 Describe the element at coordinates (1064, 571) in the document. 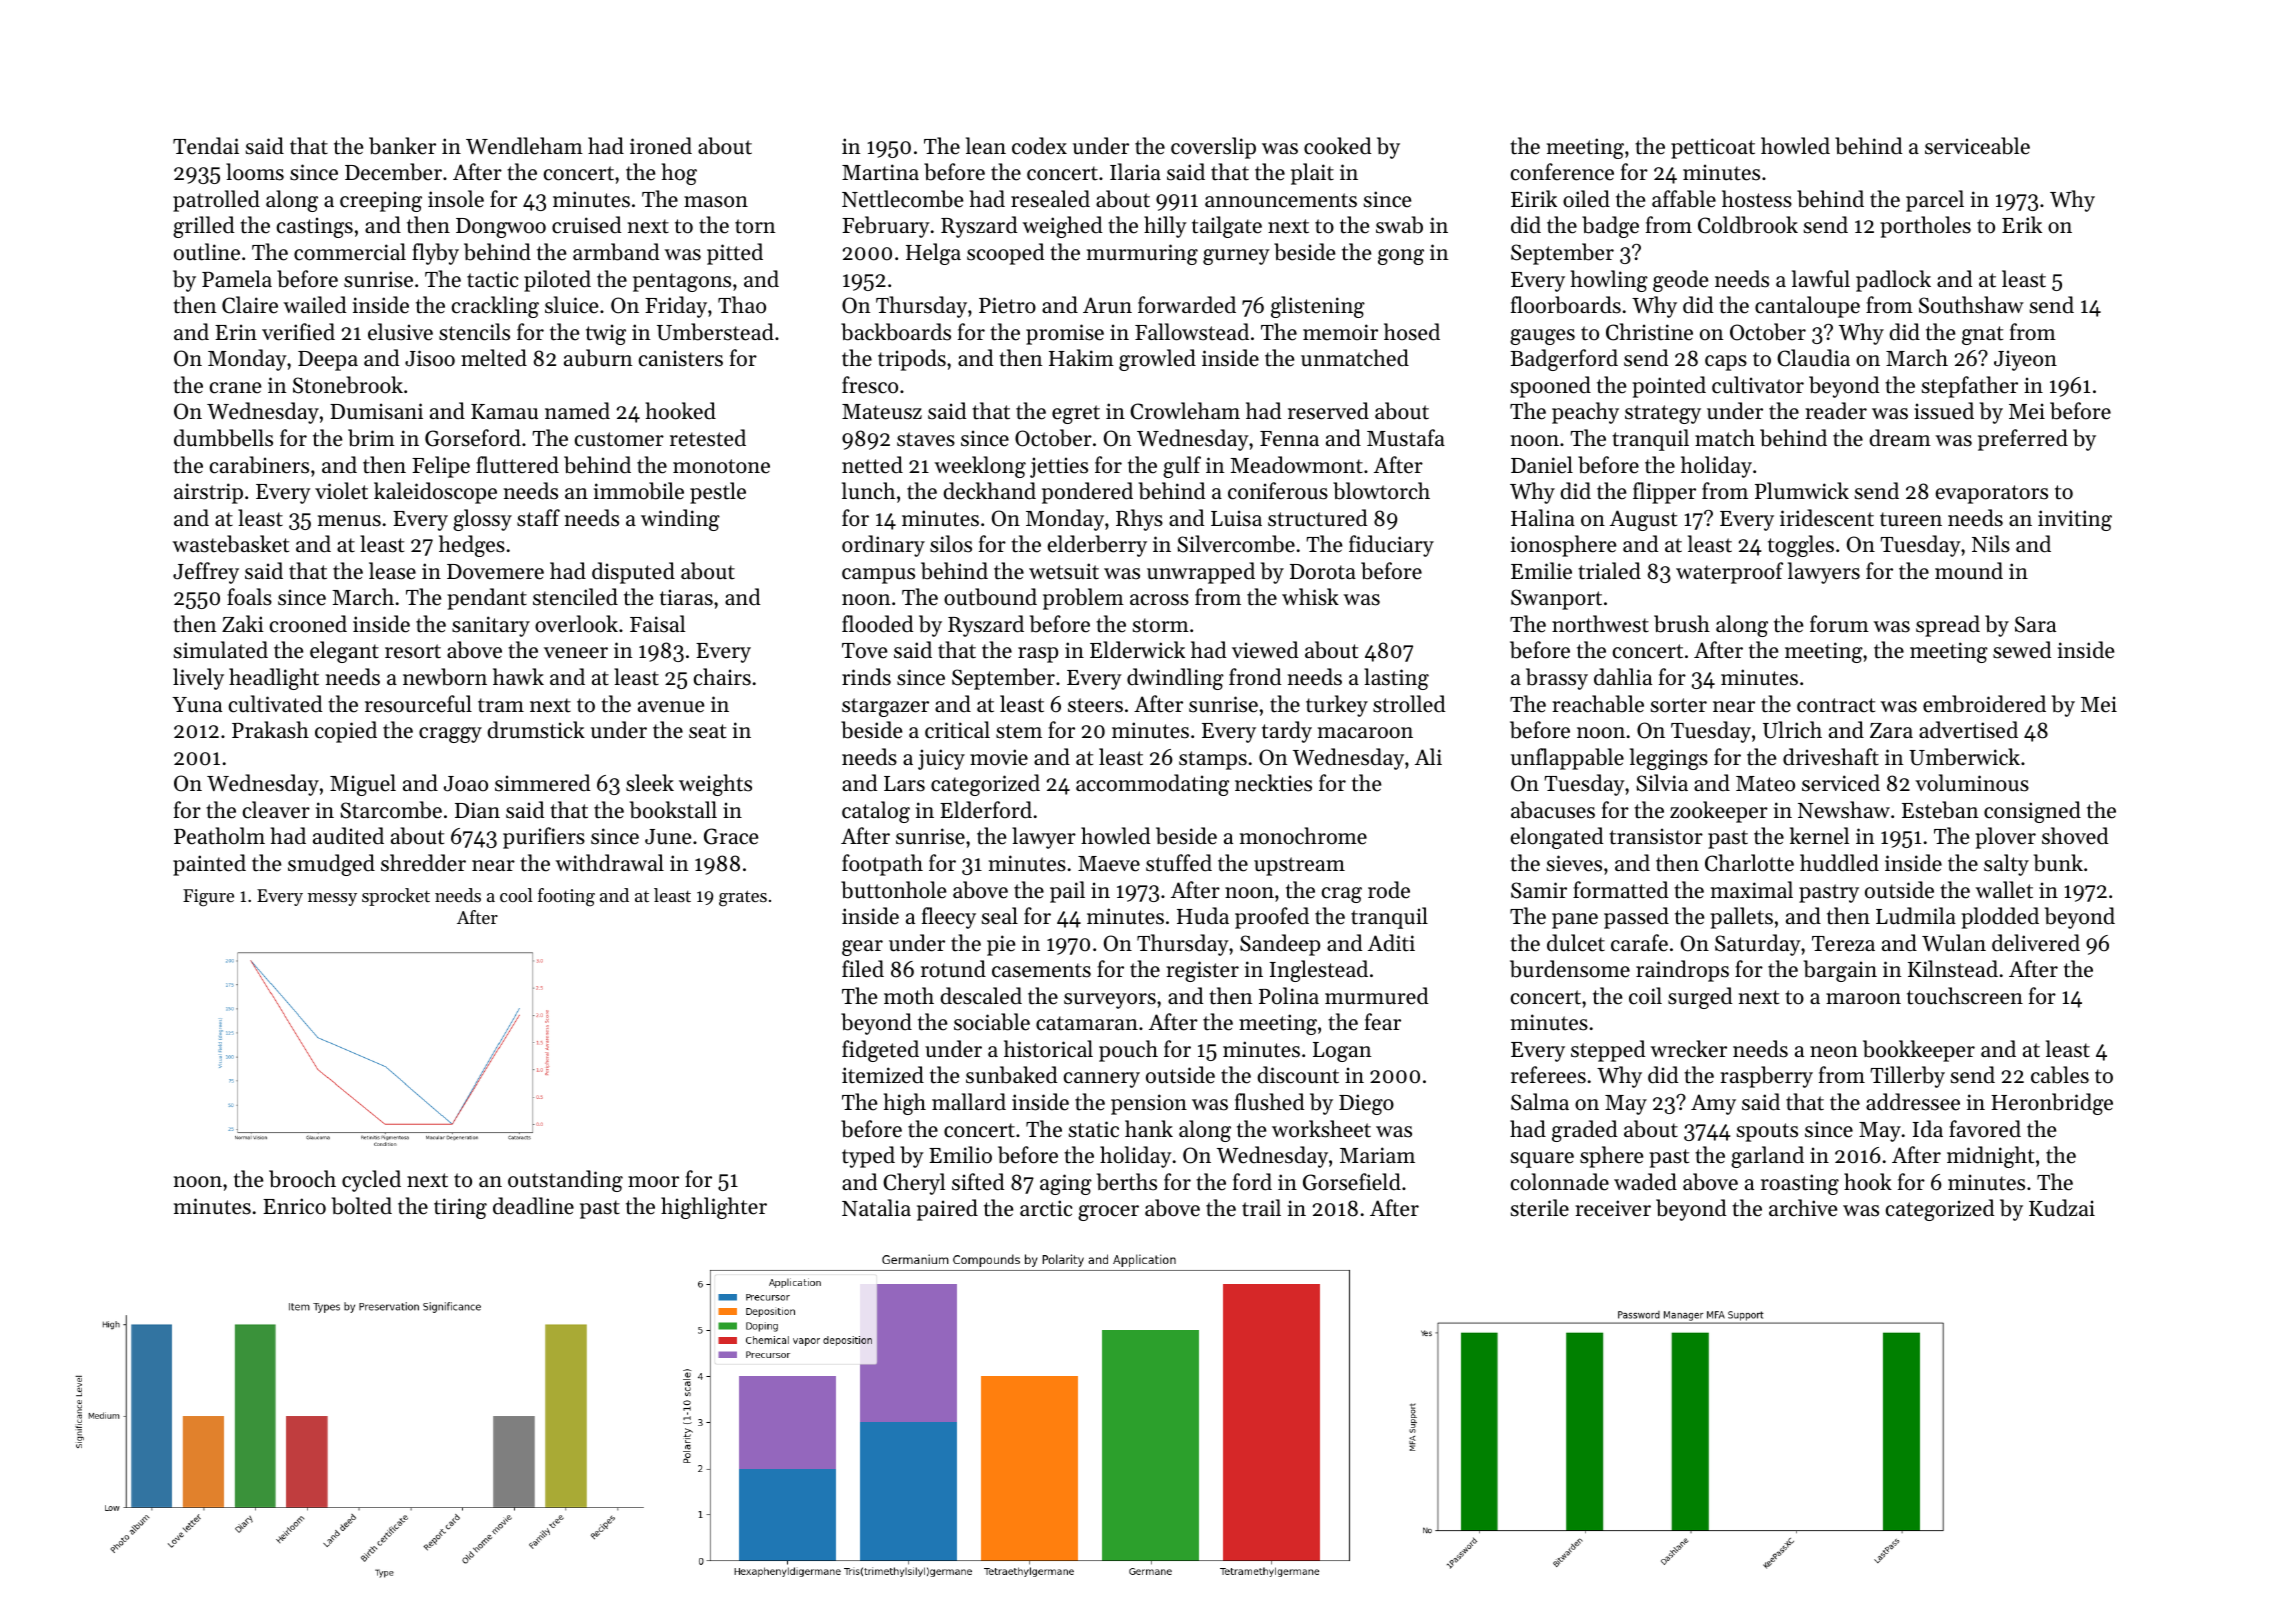

I see `wetsuit` at that location.
